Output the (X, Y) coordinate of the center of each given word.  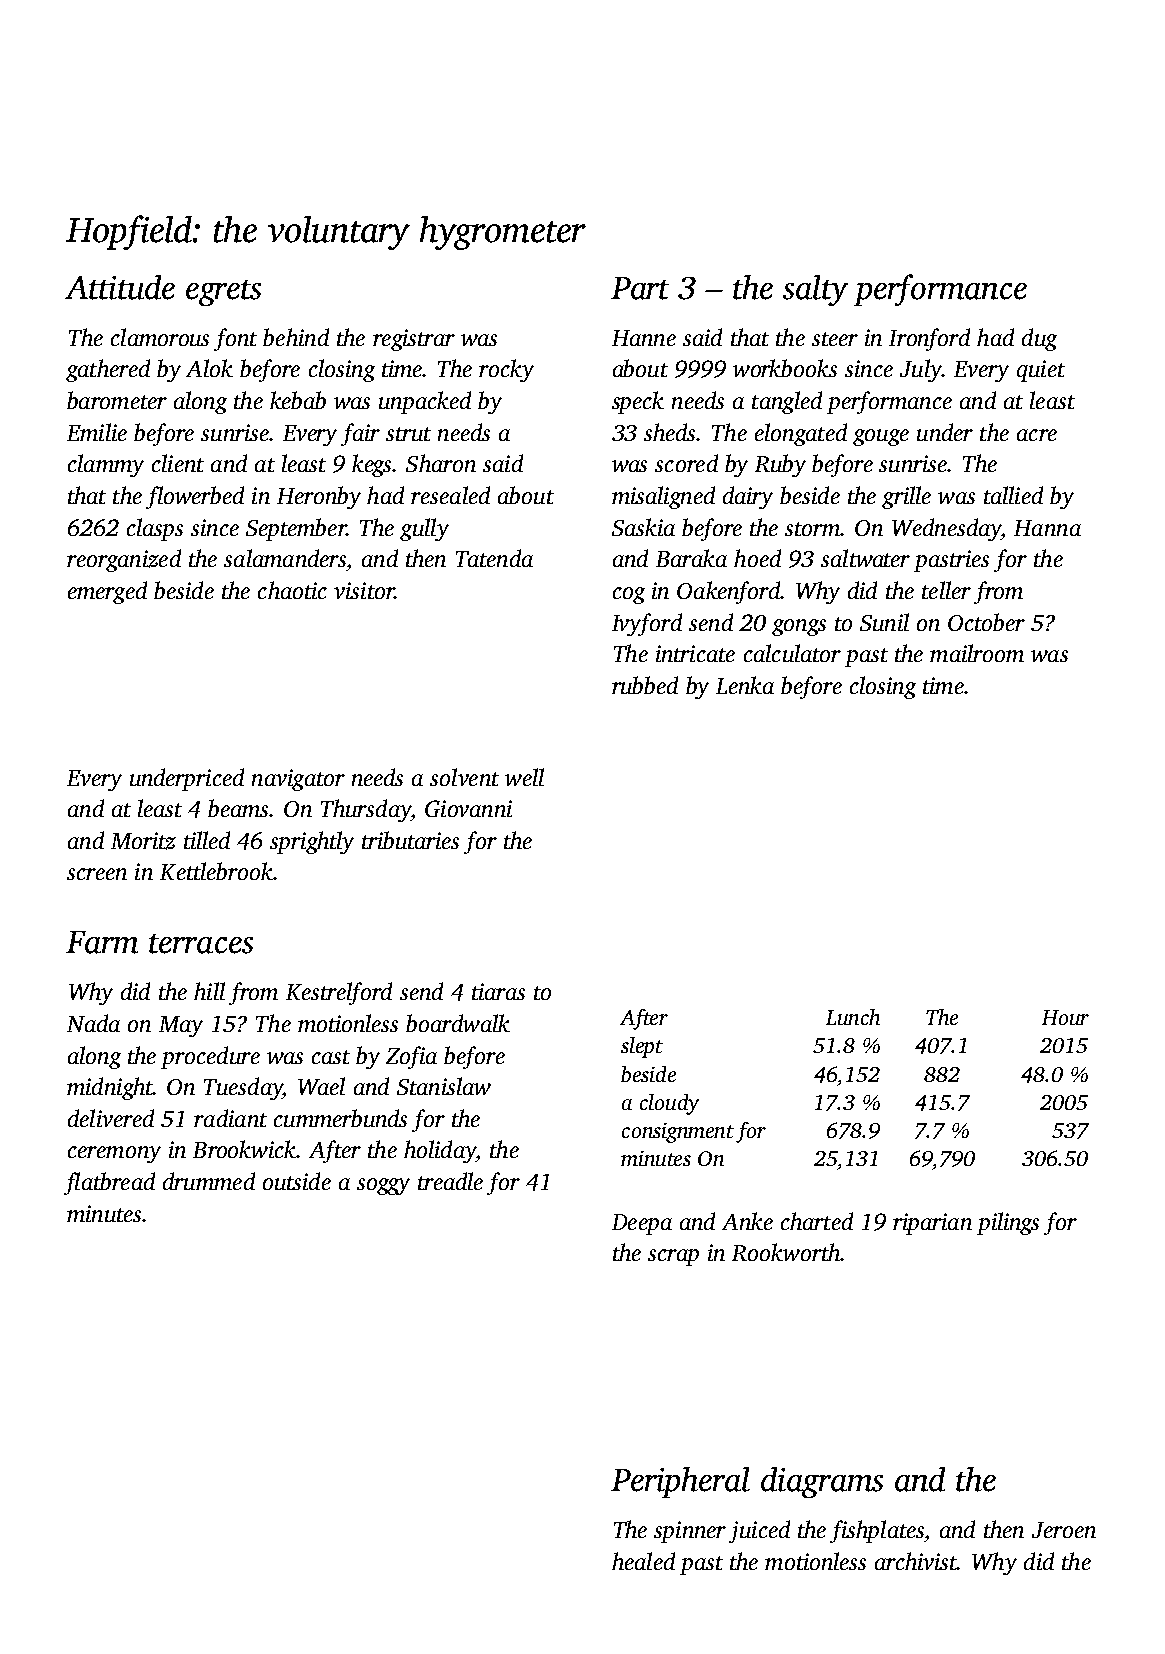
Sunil (884, 622)
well (524, 777)
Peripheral (680, 1482)
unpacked (425, 402)
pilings (1008, 1223)
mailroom (977, 653)
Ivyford (647, 624)
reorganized (124, 560)
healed (643, 1561)
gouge (881, 437)
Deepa (642, 1224)
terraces (201, 944)
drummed (209, 1181)
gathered (108, 370)
